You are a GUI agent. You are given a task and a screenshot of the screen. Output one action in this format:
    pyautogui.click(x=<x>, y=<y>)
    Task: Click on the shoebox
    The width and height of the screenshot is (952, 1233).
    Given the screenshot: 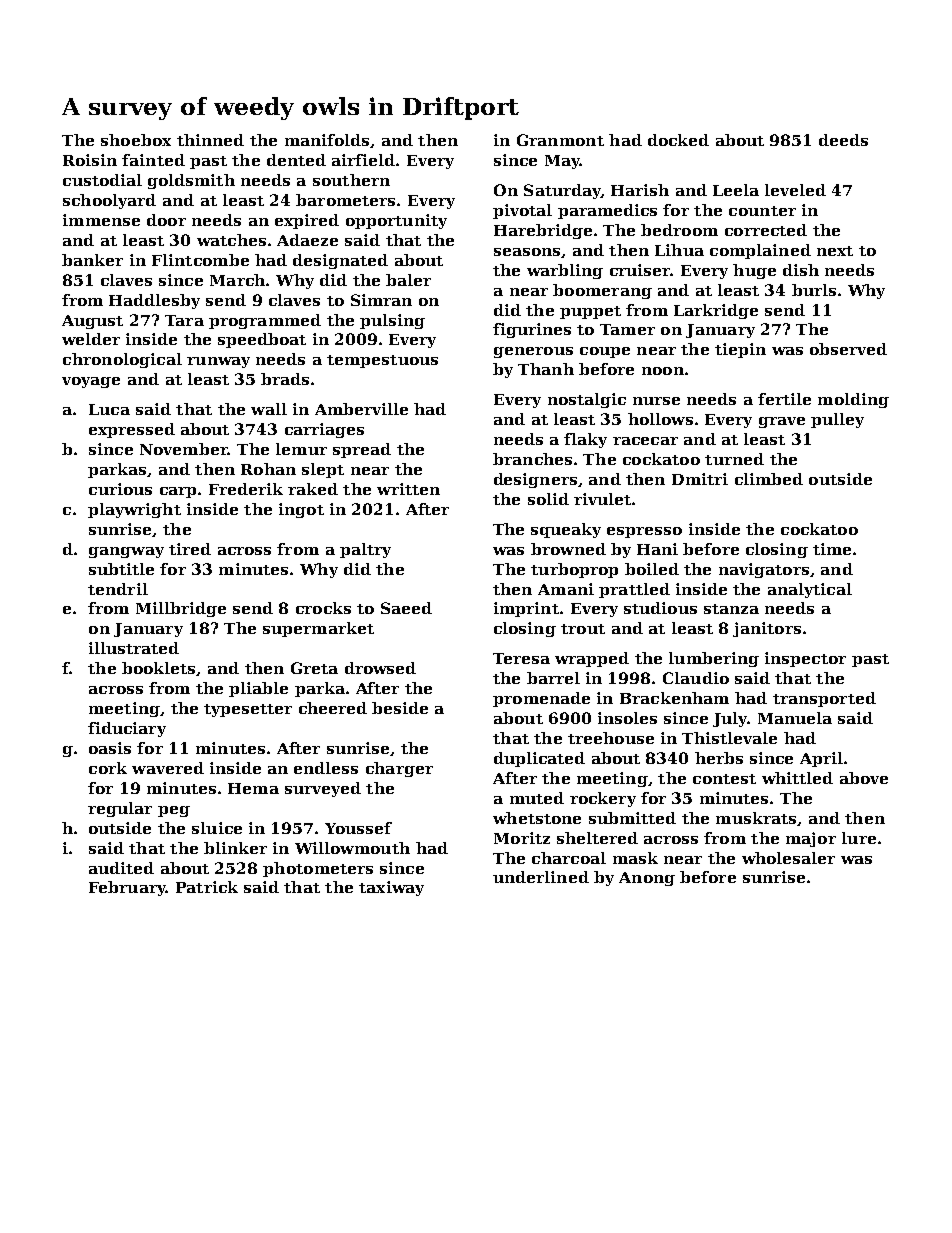 What is the action you would take?
    pyautogui.click(x=136, y=140)
